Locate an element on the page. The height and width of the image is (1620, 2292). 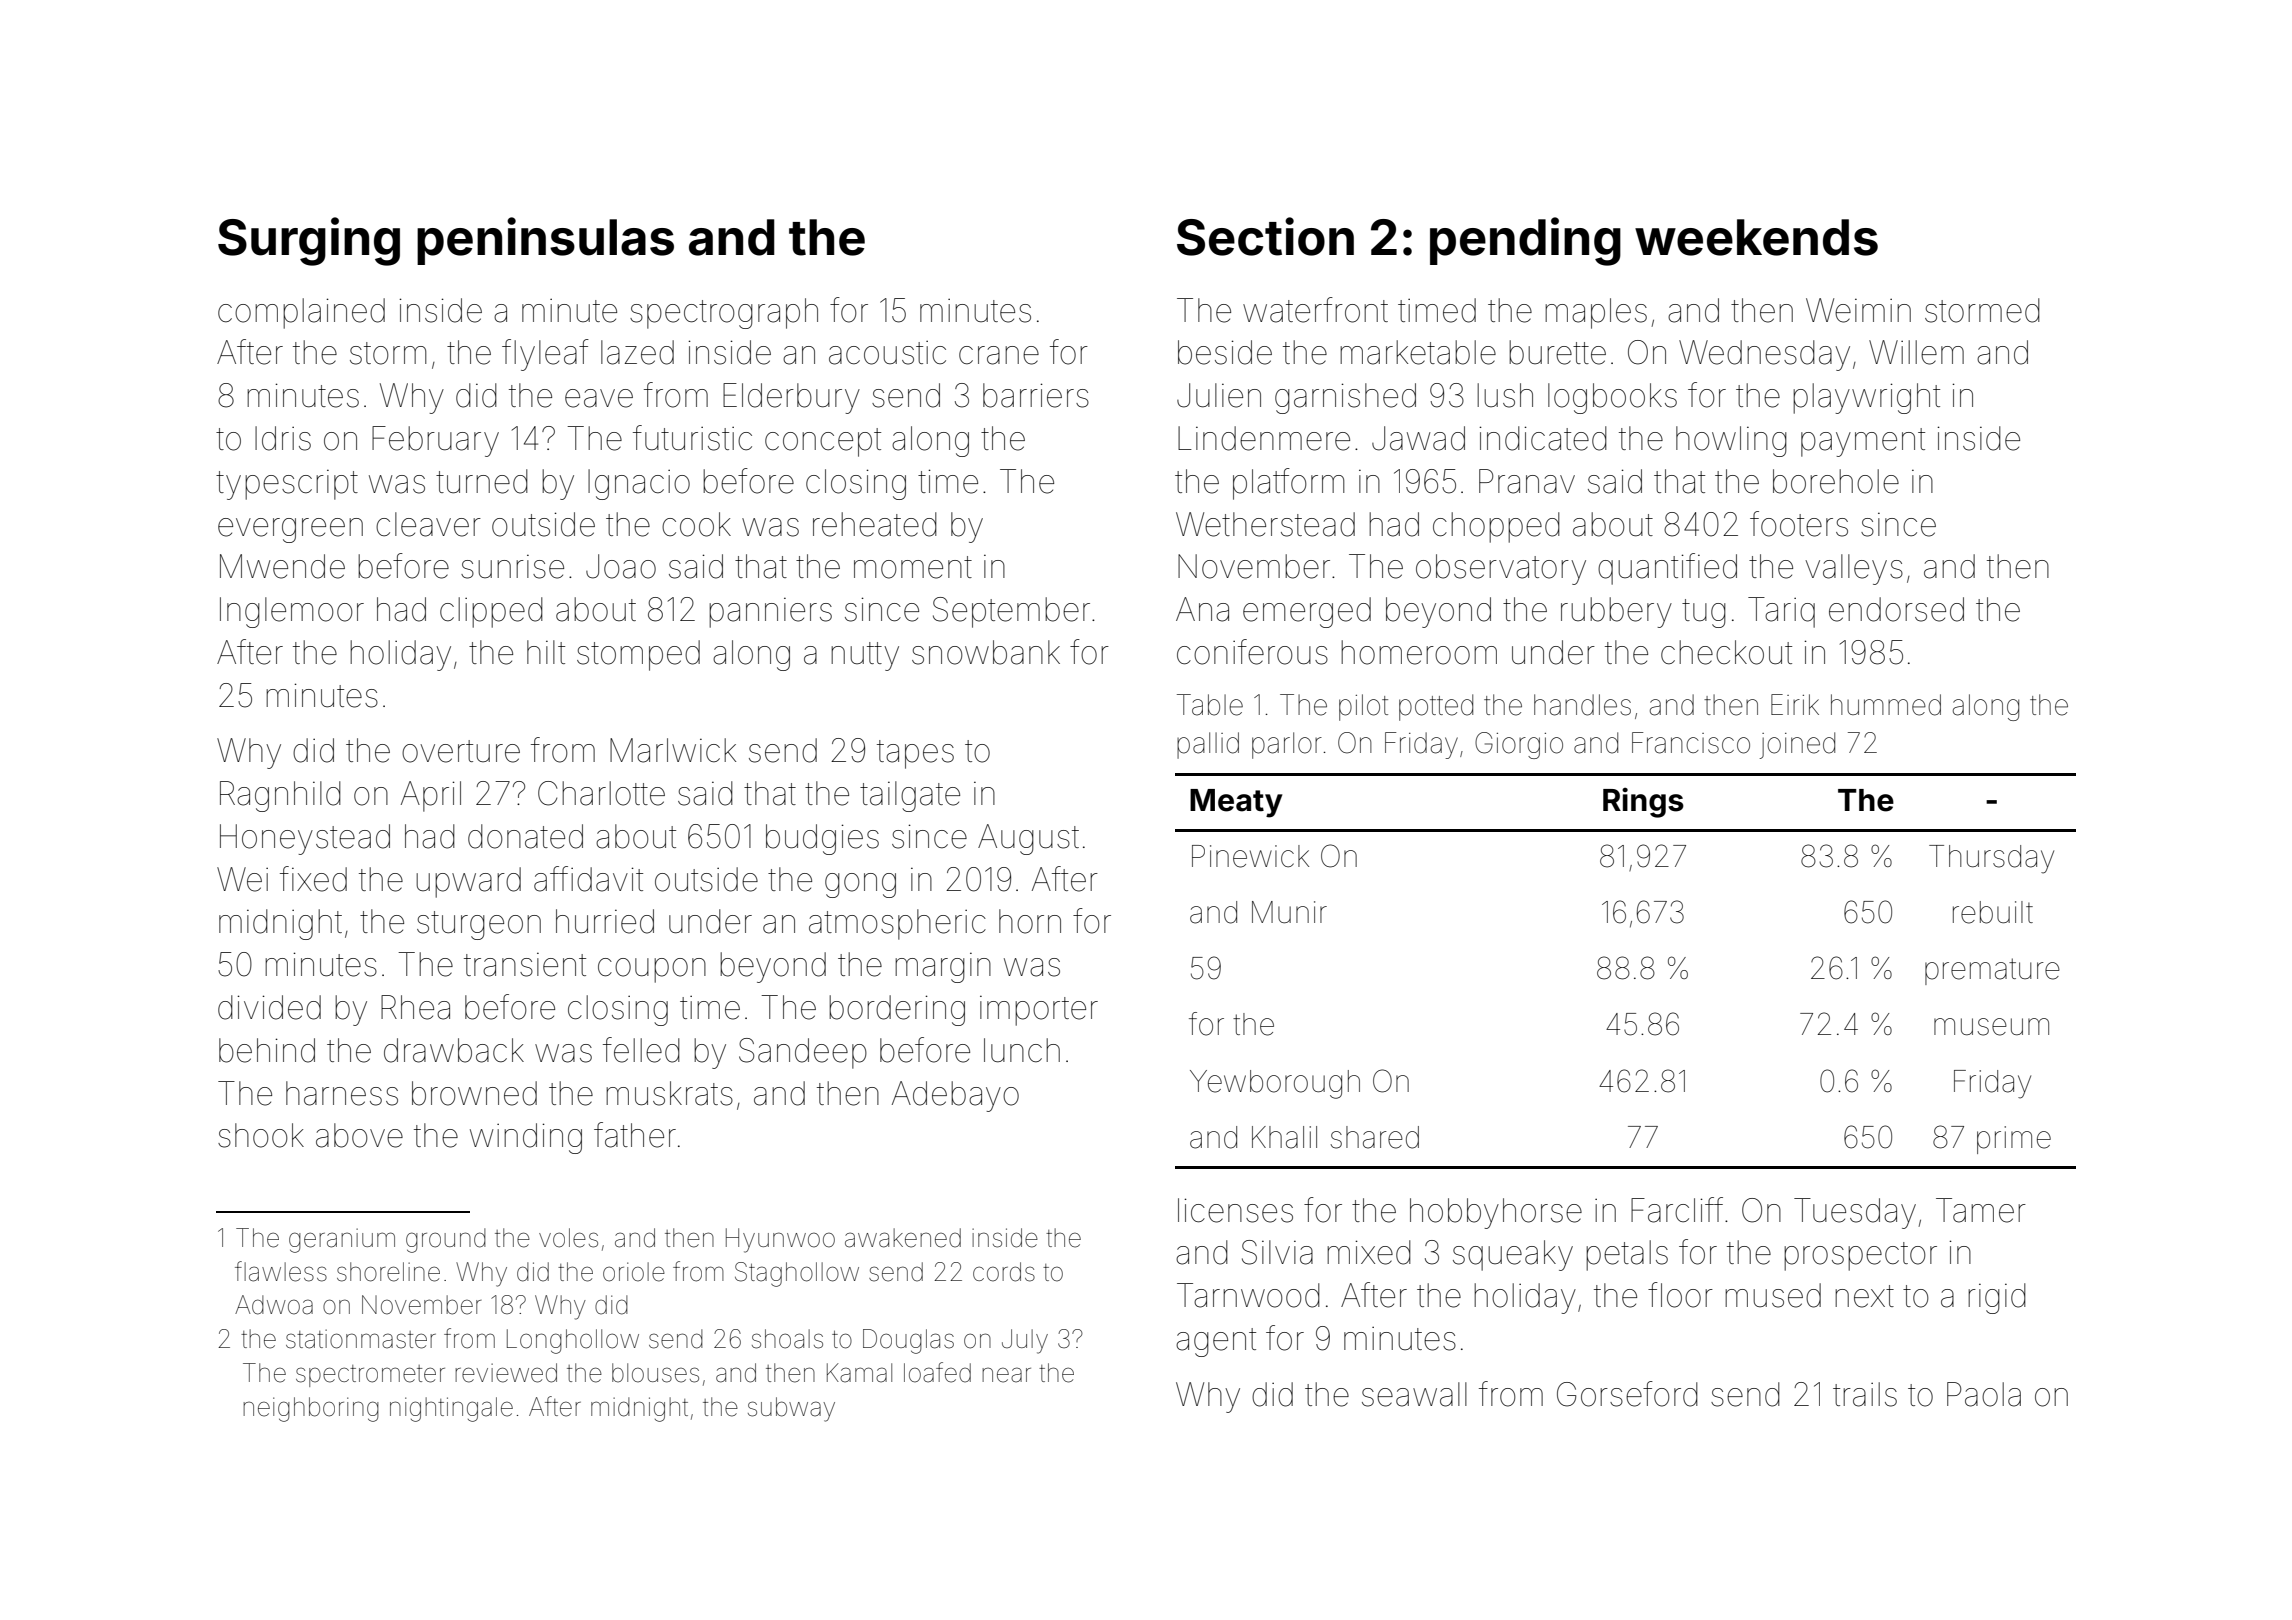
Tamer is located at coordinates (1981, 1210).
